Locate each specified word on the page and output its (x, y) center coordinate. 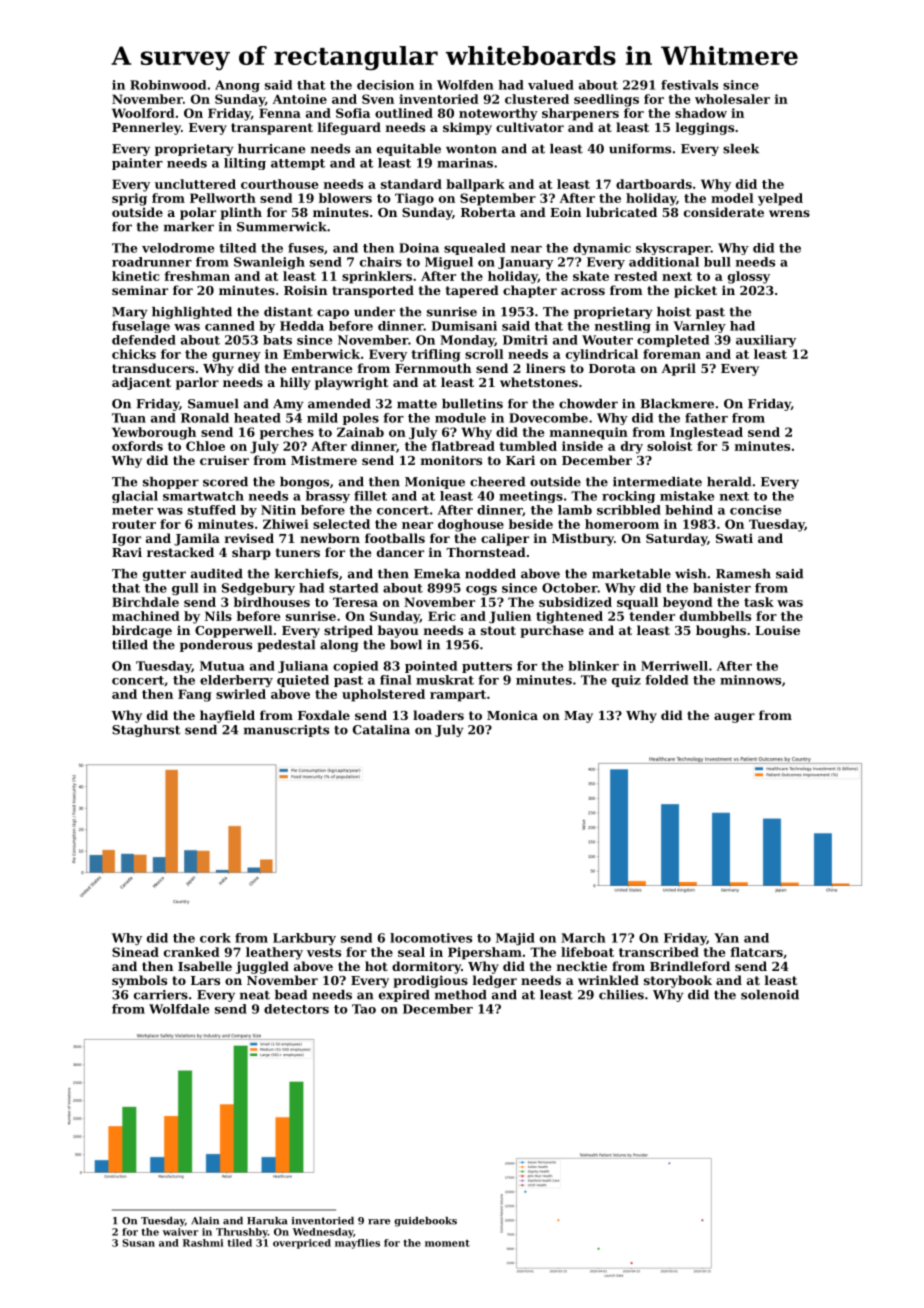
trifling (436, 355)
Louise (777, 630)
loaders (438, 715)
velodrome (178, 248)
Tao (364, 1009)
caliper (505, 539)
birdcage (142, 631)
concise (755, 510)
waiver (180, 1232)
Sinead (135, 952)
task (759, 602)
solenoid (770, 995)
